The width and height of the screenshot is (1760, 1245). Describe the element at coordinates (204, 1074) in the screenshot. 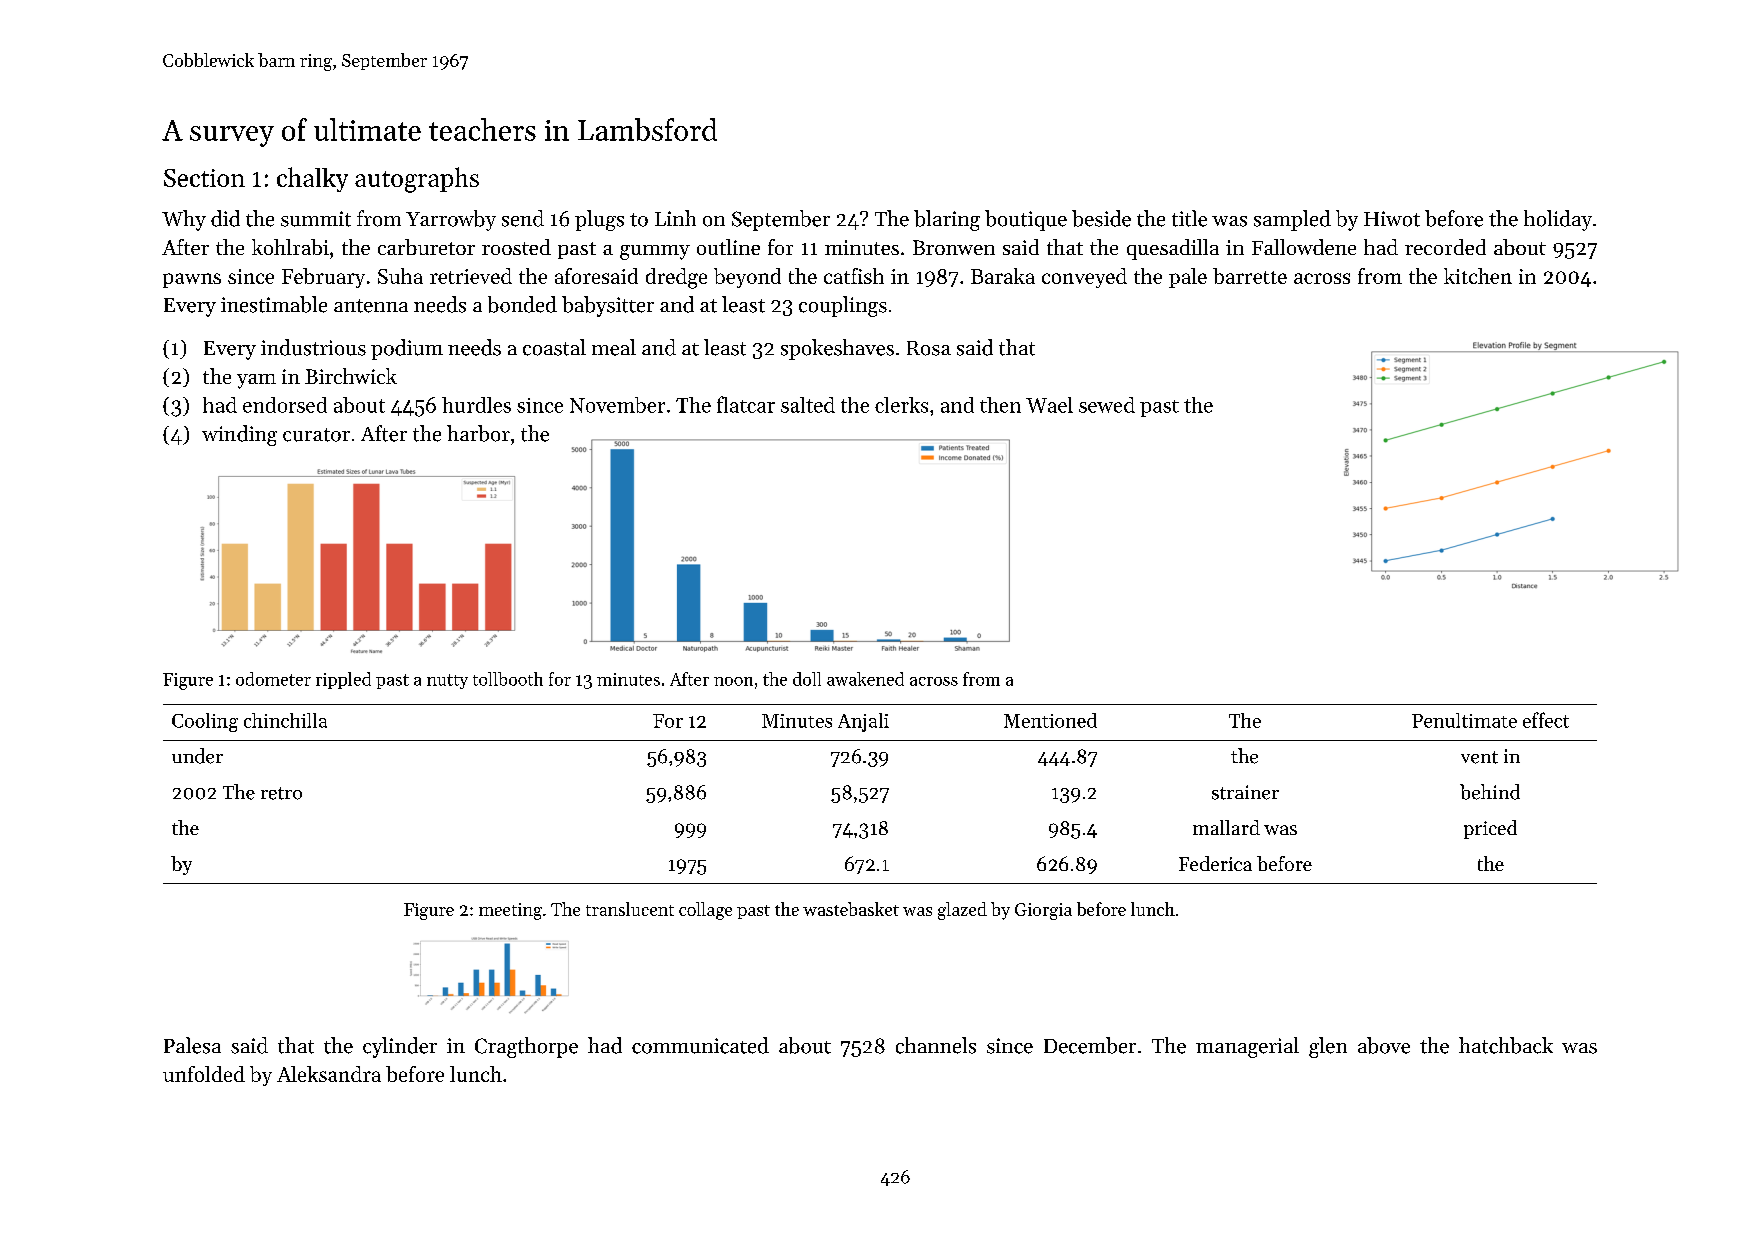

I see `unfolded` at that location.
